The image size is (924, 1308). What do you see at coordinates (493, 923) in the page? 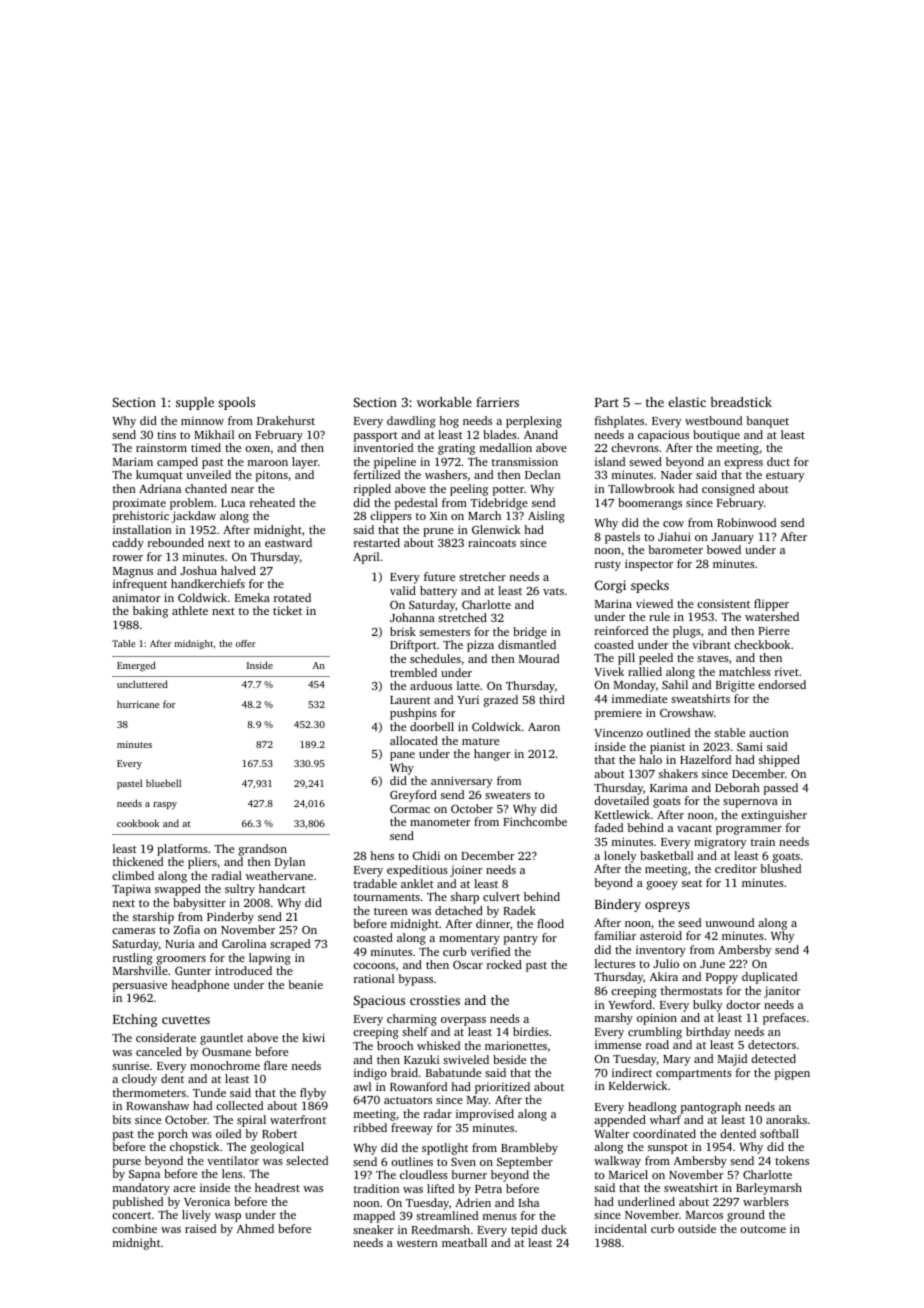
I see `dinner` at bounding box center [493, 923].
